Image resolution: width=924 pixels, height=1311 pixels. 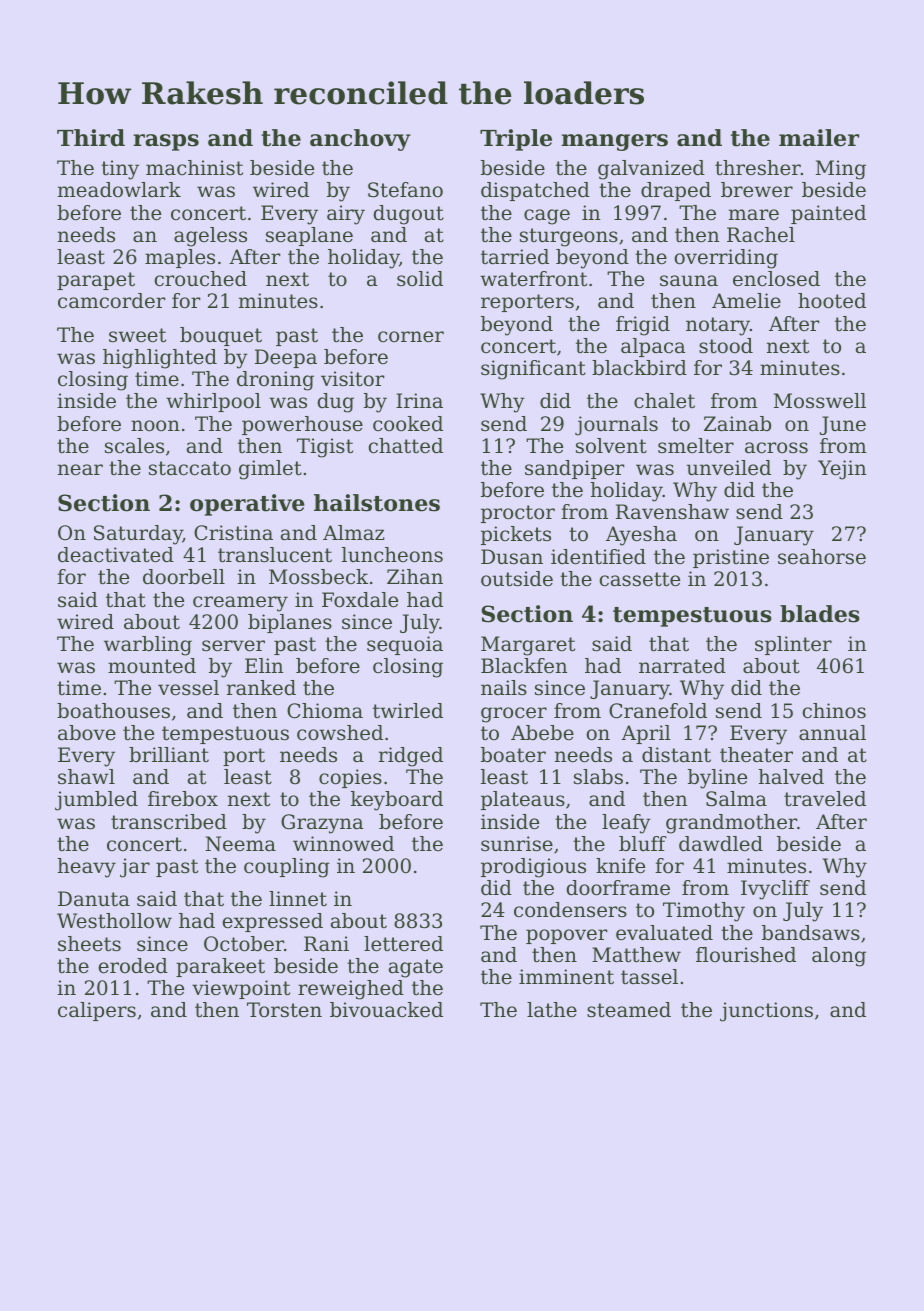 I want to click on ridged, so click(x=411, y=757).
